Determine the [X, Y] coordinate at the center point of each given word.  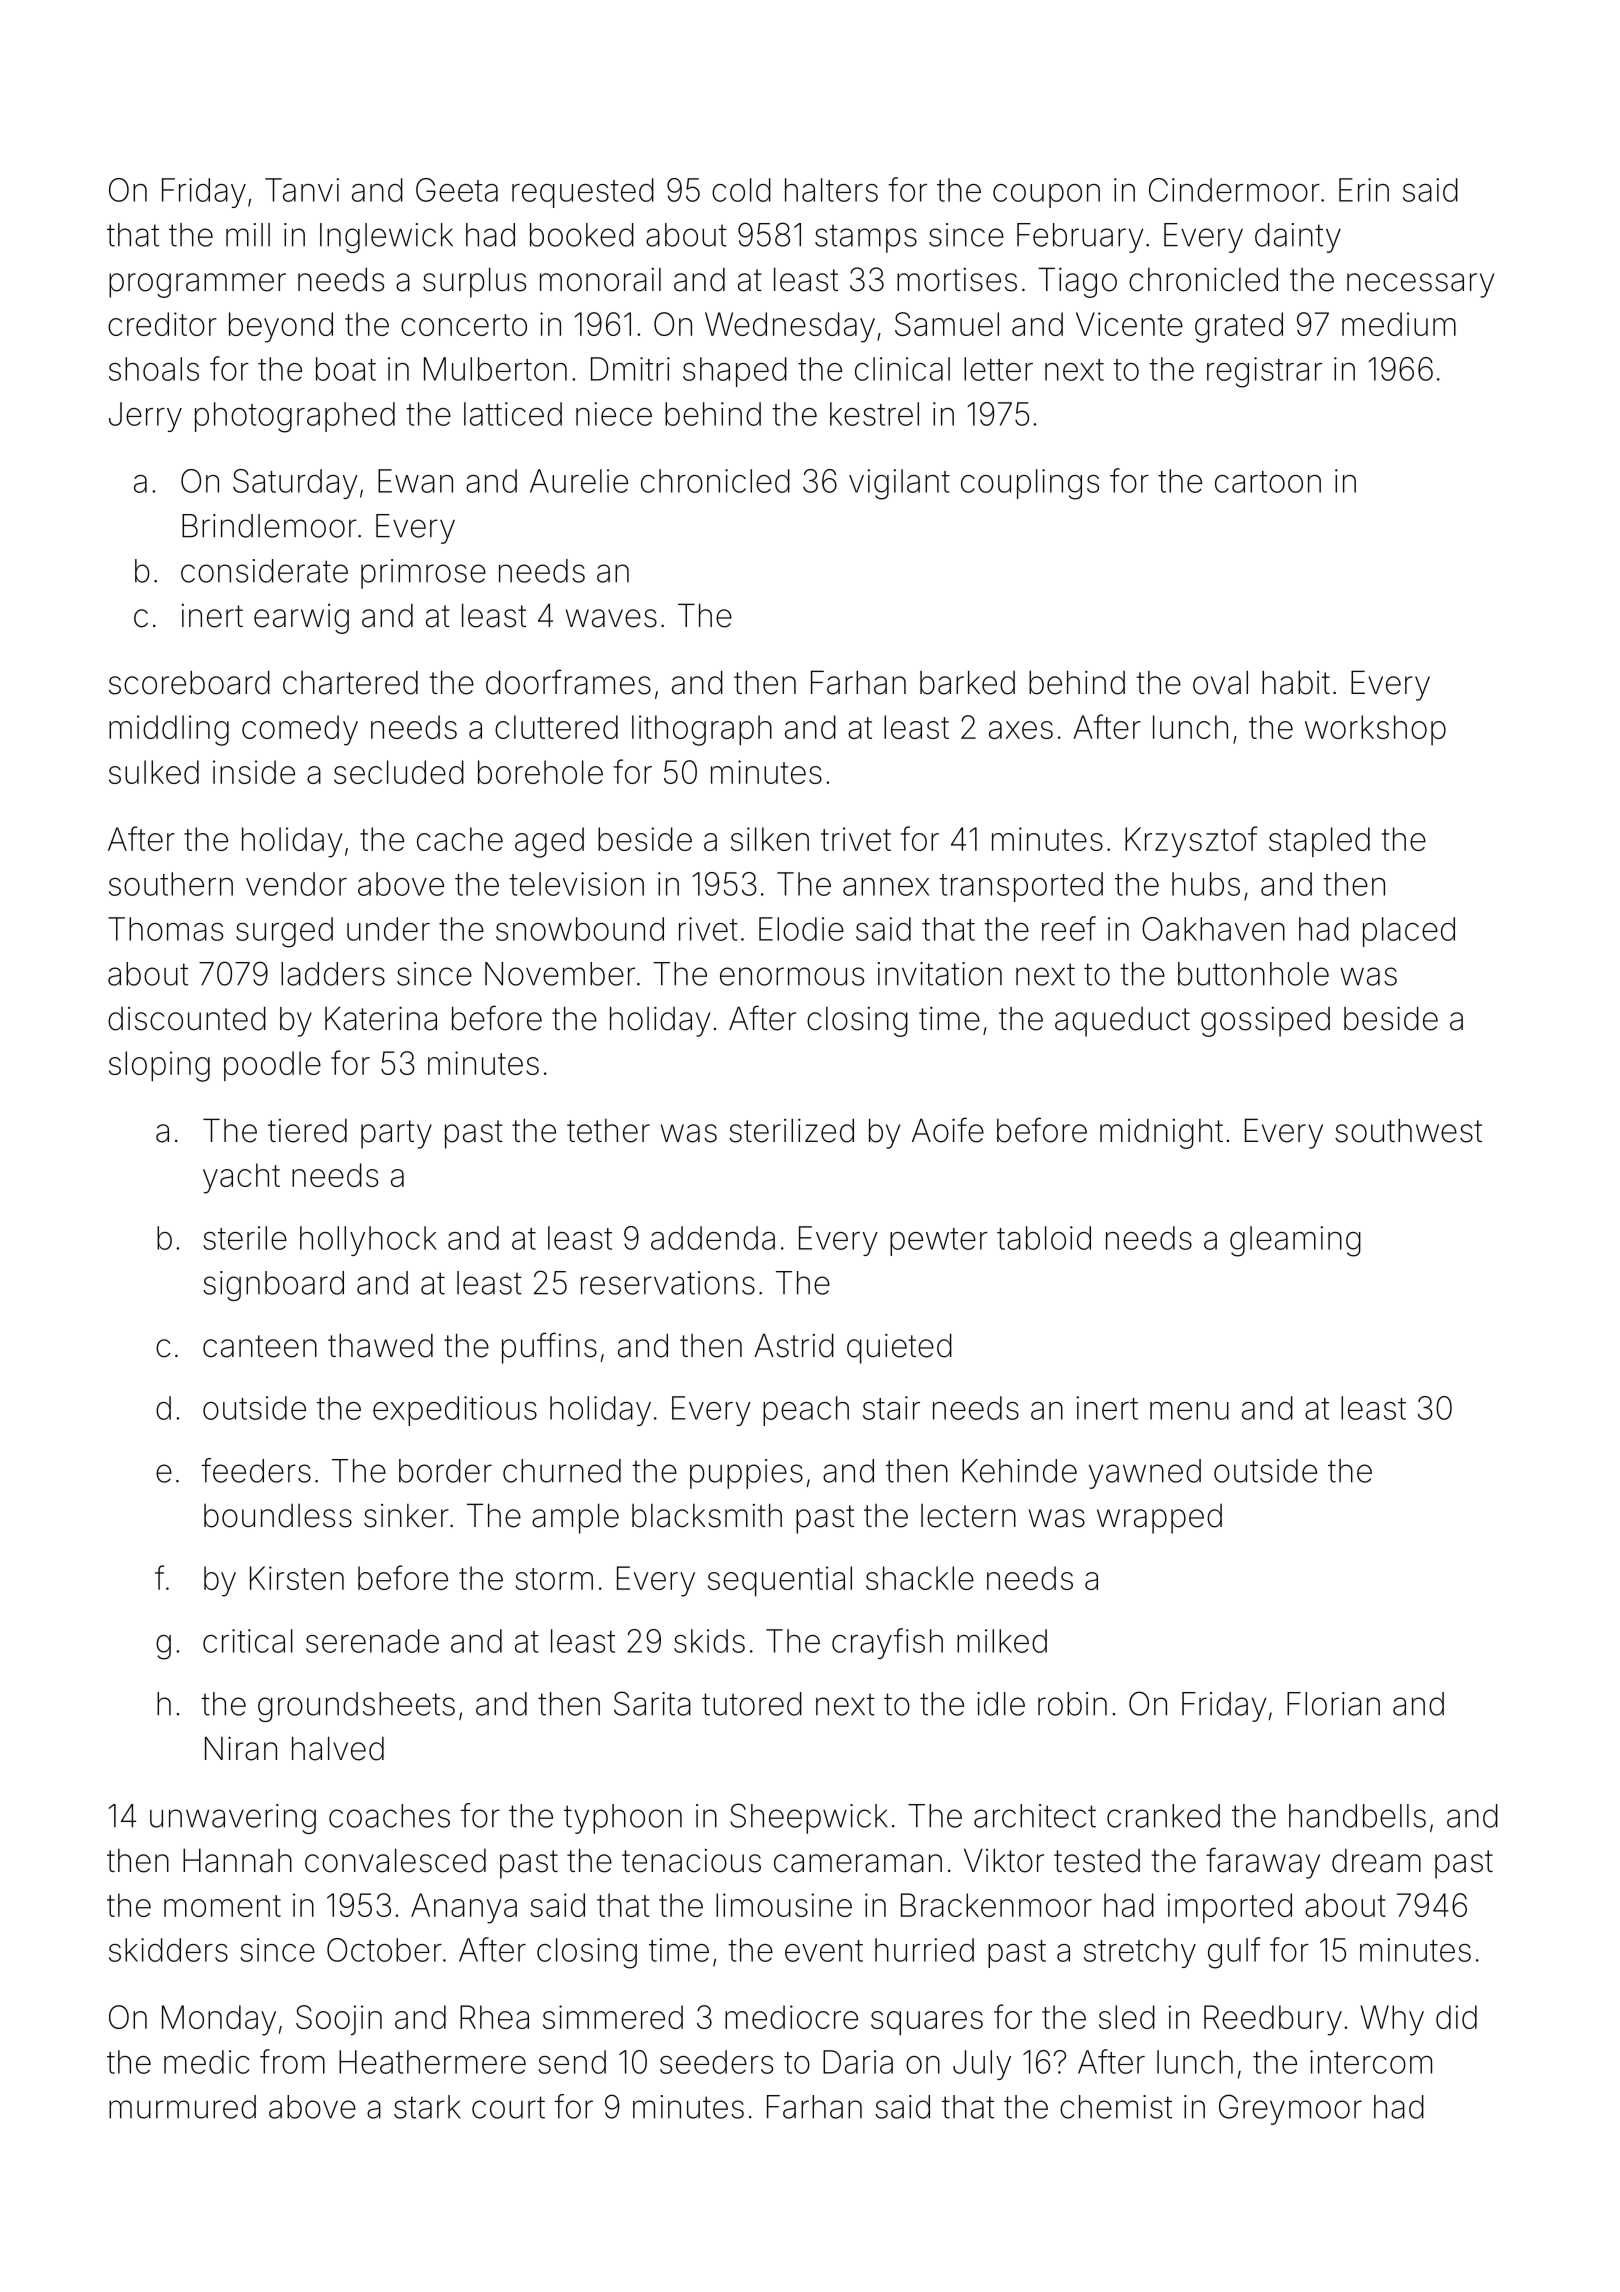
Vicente [1129, 324]
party [396, 1134]
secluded [399, 772]
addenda [713, 1238]
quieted [899, 1348]
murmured [182, 2107]
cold [741, 190]
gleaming [1295, 1241]
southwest [1408, 1130]
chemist [1116, 2107]
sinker [406, 1516]
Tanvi [302, 190]
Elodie [801, 929]
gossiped [1265, 1022]
